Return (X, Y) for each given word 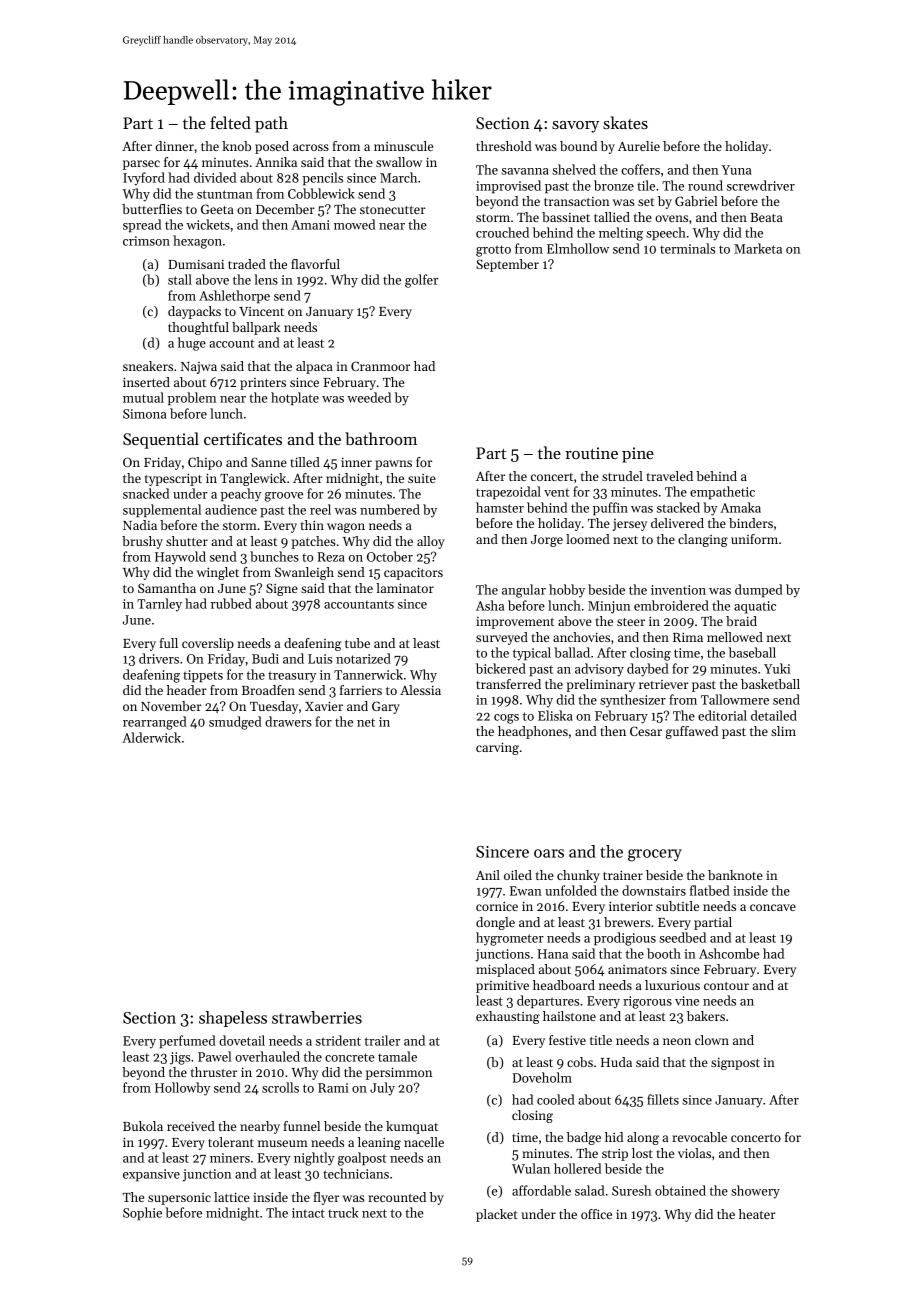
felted (230, 122)
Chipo (205, 463)
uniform (754, 539)
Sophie (142, 1213)
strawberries (317, 1017)
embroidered (671, 605)
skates (625, 122)
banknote (735, 875)
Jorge (547, 541)
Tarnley (159, 605)
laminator (405, 588)
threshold (504, 146)
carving (497, 748)
